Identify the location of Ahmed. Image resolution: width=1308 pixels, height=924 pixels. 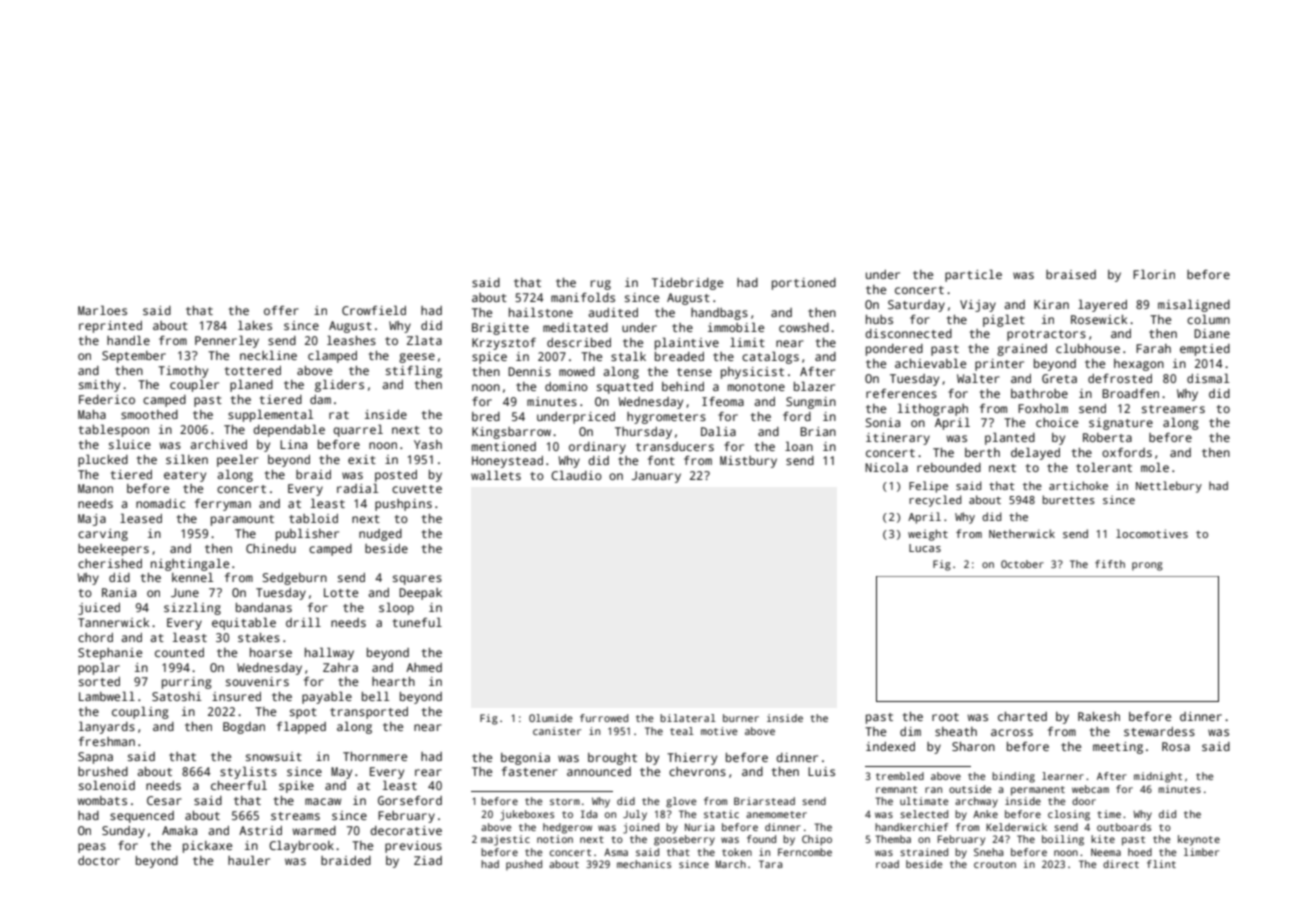
(424, 667).
